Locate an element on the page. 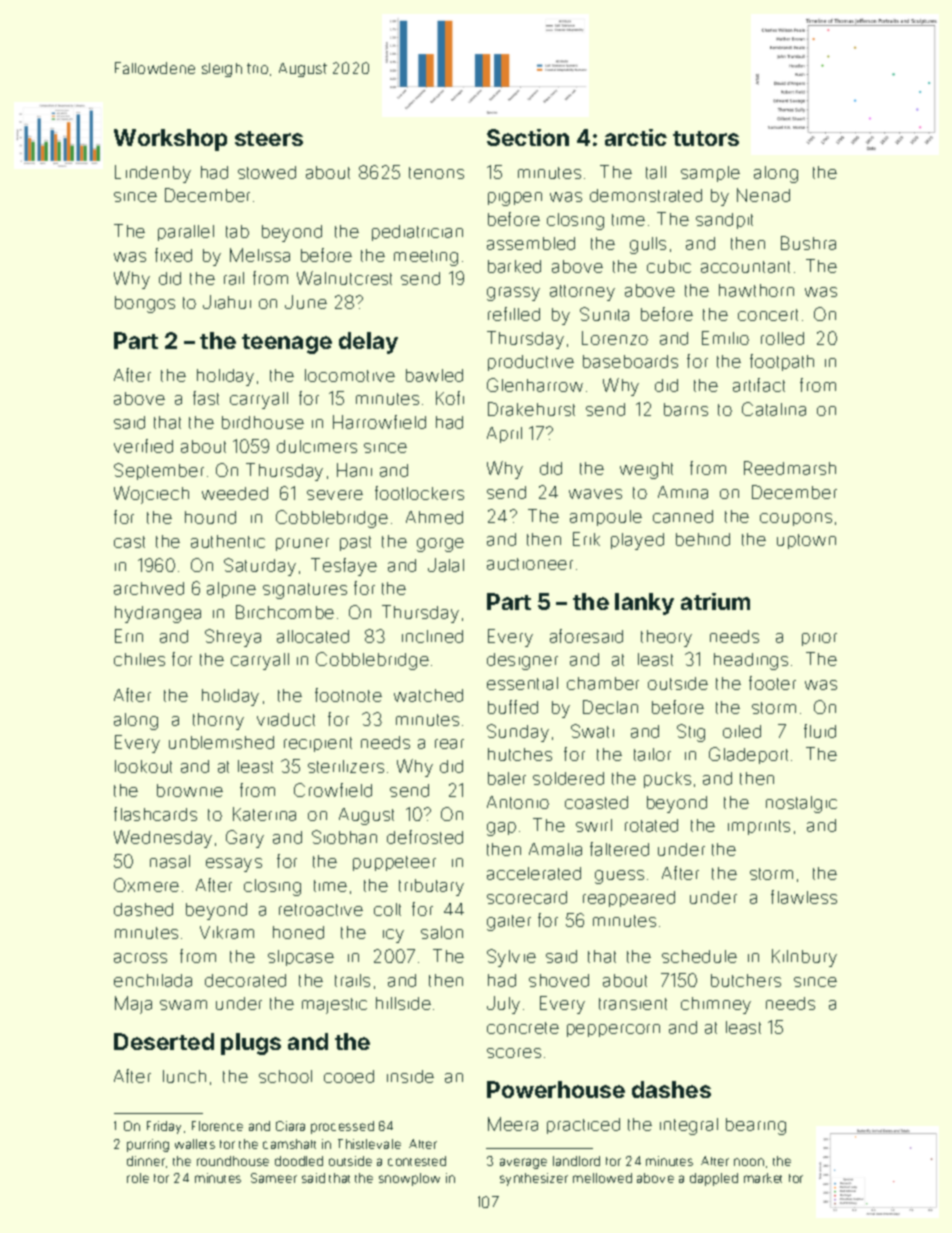  Sameer is located at coordinates (274, 1178).
